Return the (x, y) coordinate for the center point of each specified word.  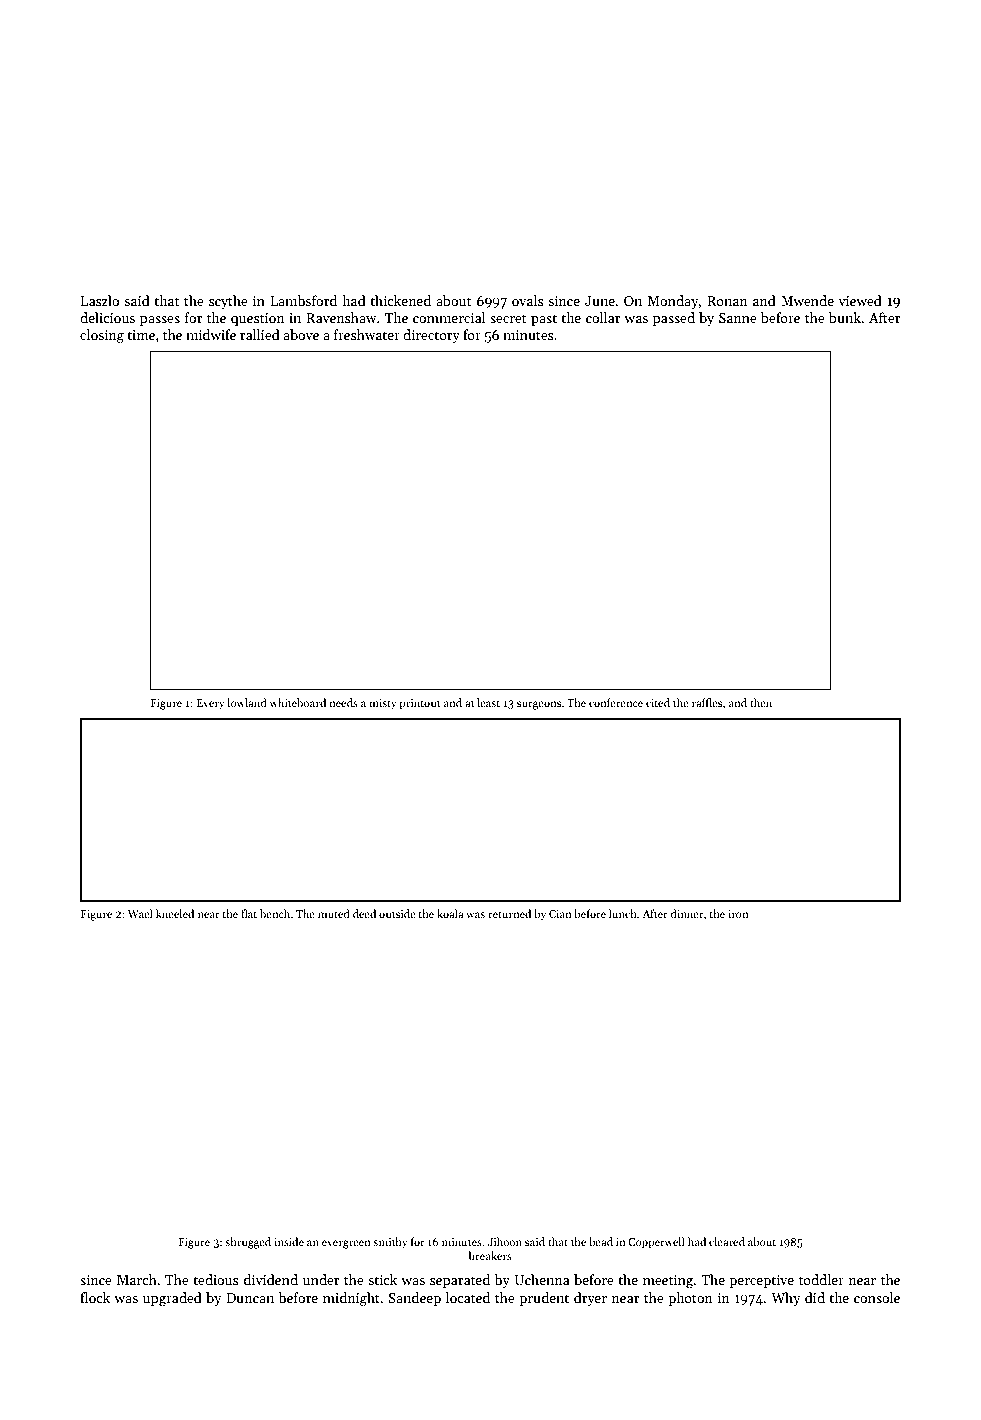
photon (690, 1299)
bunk (845, 317)
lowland (247, 702)
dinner (687, 913)
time (141, 335)
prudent (544, 1299)
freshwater (367, 334)
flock (95, 1297)
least (488, 702)
